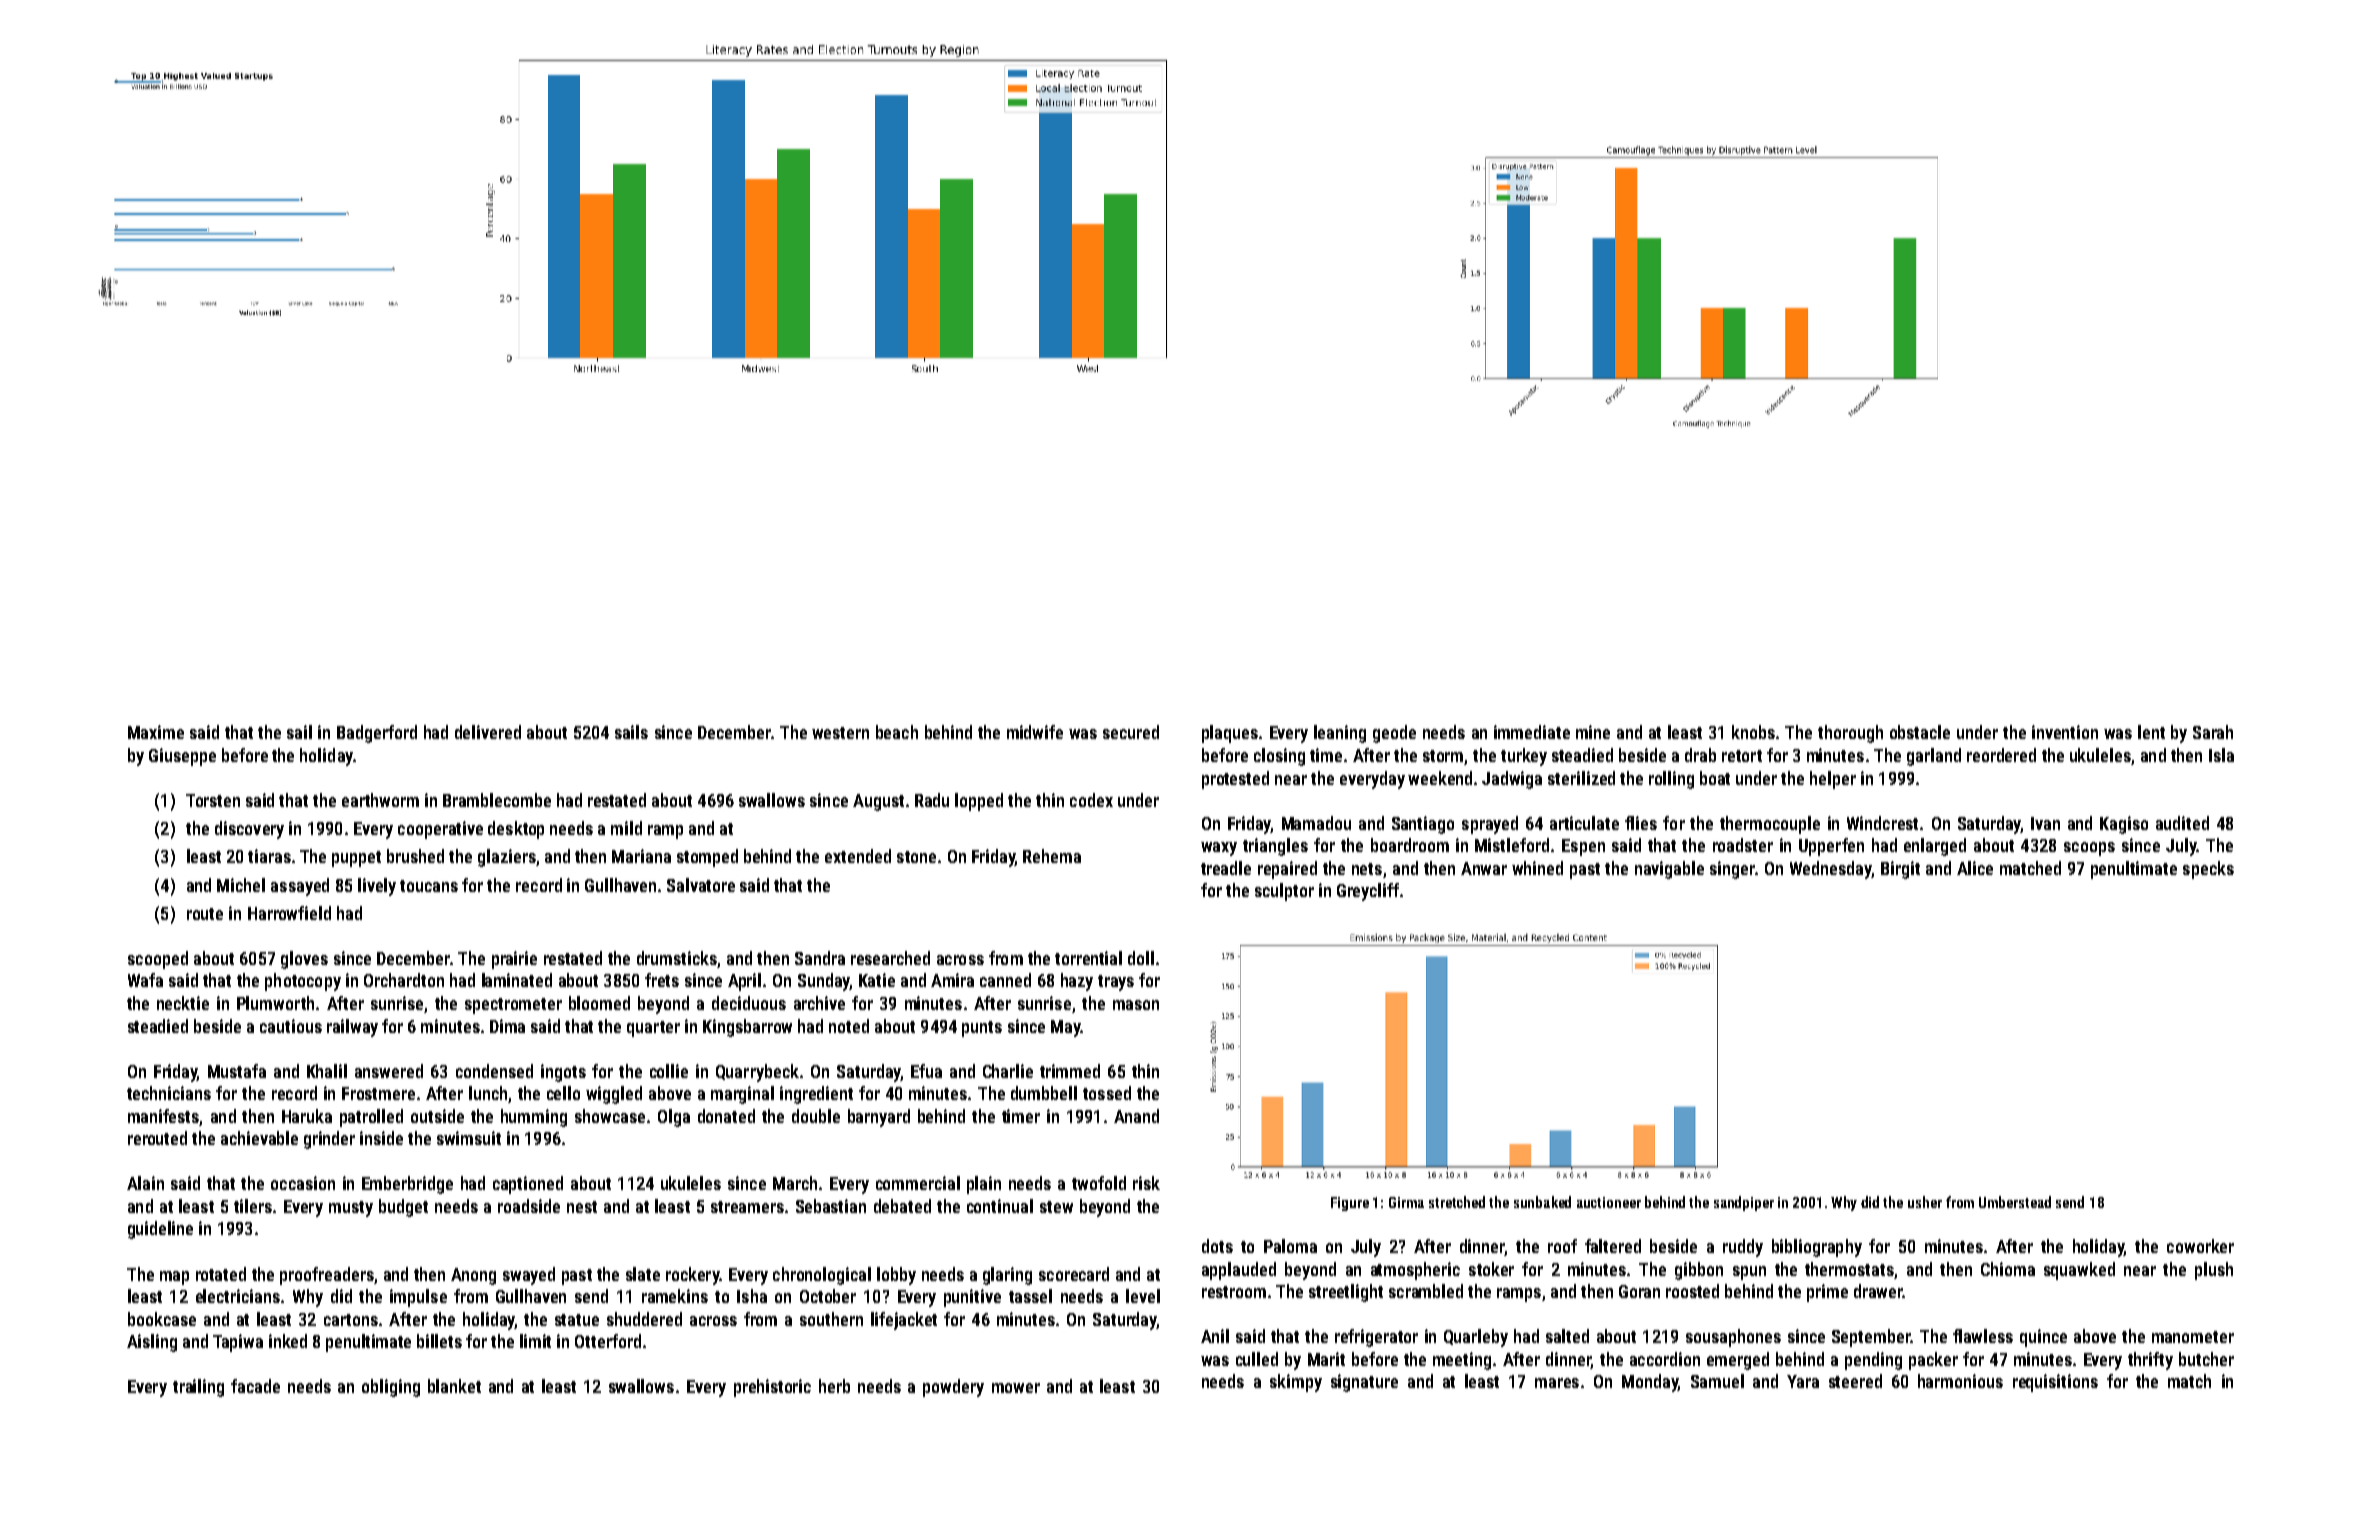  What do you see at coordinates (2065, 732) in the screenshot?
I see `invention` at bounding box center [2065, 732].
